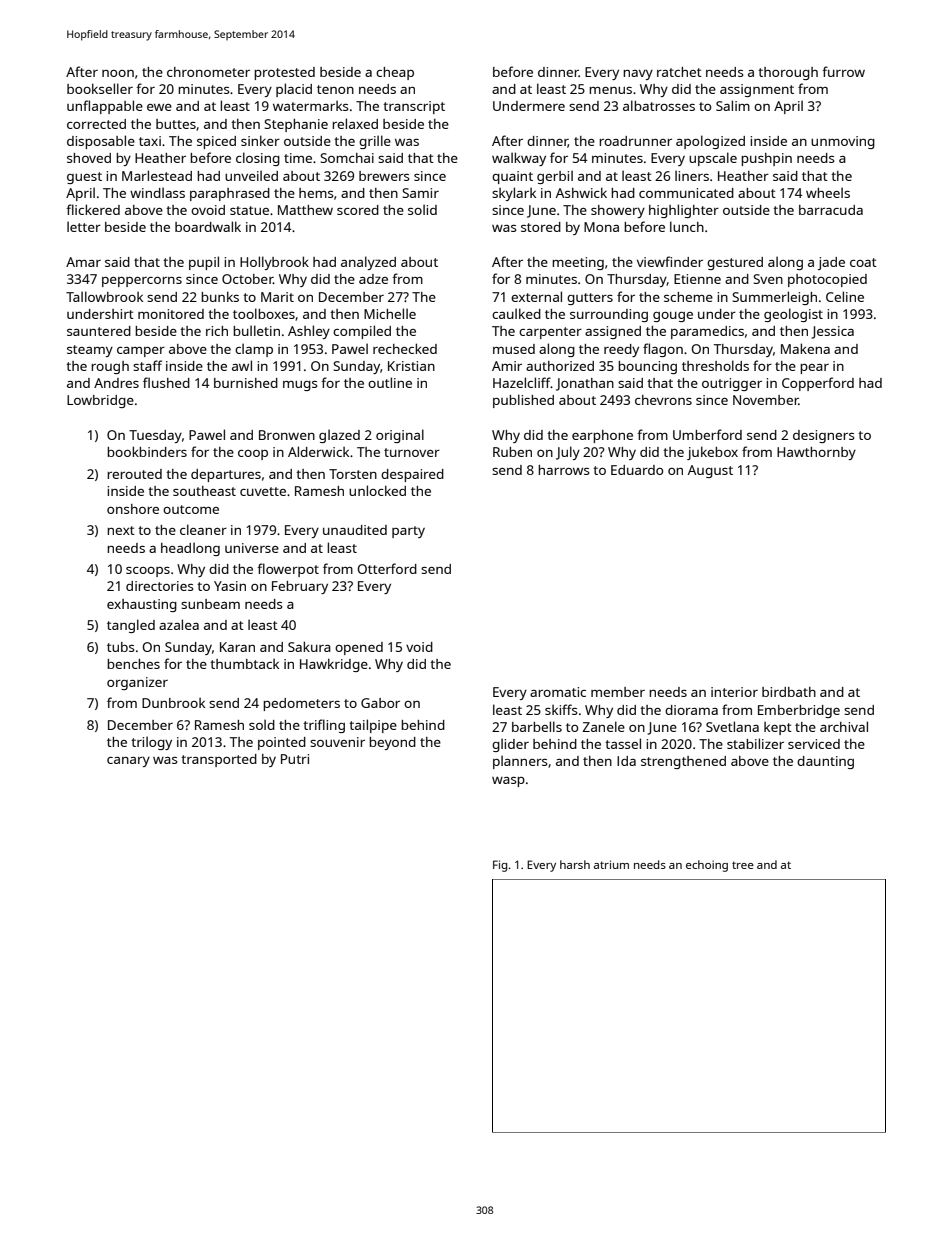 The height and width of the page is (1233, 952). Describe the element at coordinates (818, 384) in the page. I see `Copperford` at that location.
